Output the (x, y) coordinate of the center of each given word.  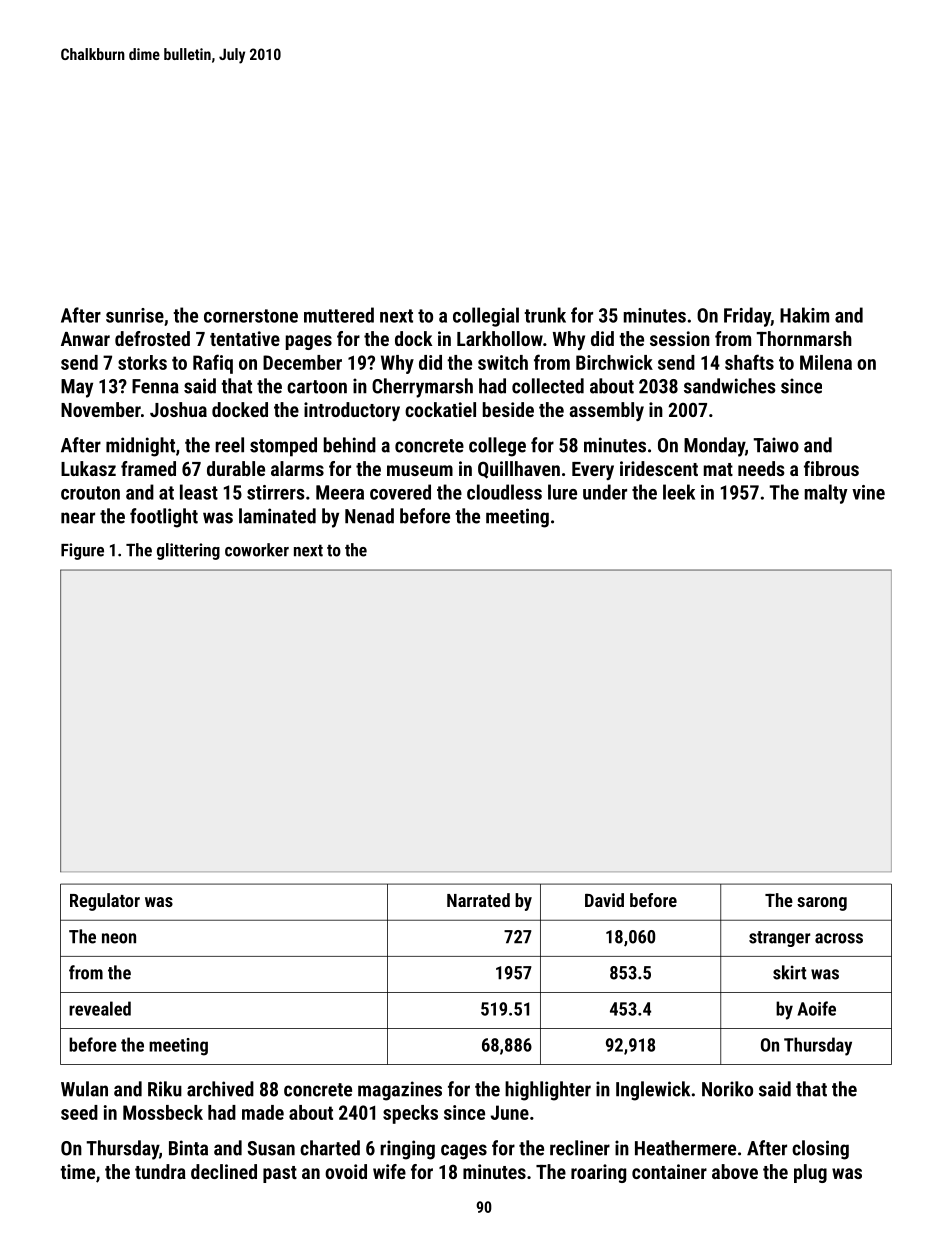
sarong (822, 904)
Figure (82, 551)
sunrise (135, 315)
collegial (486, 317)
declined (224, 1171)
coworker (257, 550)
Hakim (804, 315)
